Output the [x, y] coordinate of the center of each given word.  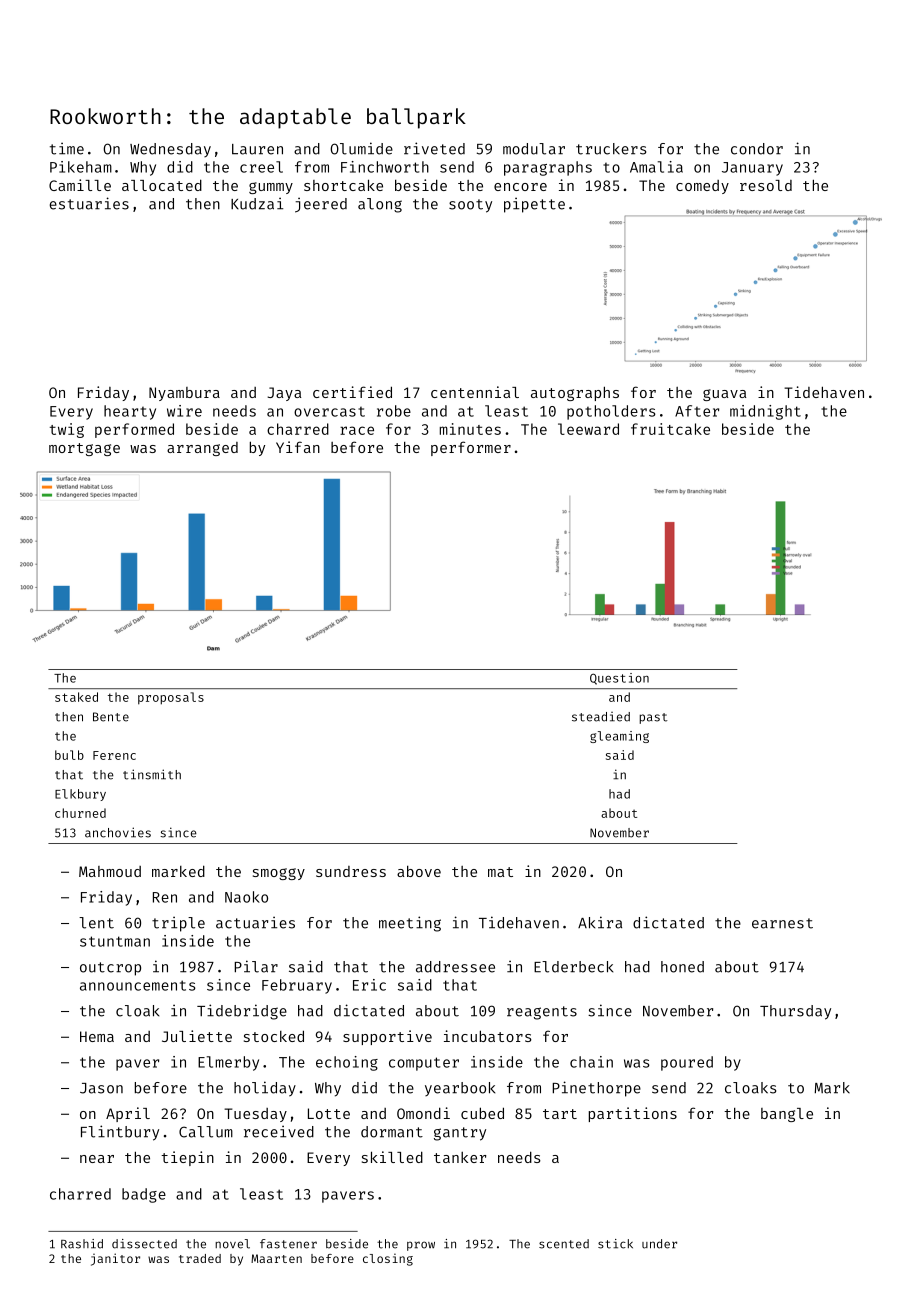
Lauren [257, 149]
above [419, 871]
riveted [434, 148]
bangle [787, 1115]
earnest [782, 923]
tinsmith [152, 774]
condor [757, 149]
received [279, 1131]
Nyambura [184, 394]
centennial [475, 392]
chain [591, 1062]
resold [766, 185]
